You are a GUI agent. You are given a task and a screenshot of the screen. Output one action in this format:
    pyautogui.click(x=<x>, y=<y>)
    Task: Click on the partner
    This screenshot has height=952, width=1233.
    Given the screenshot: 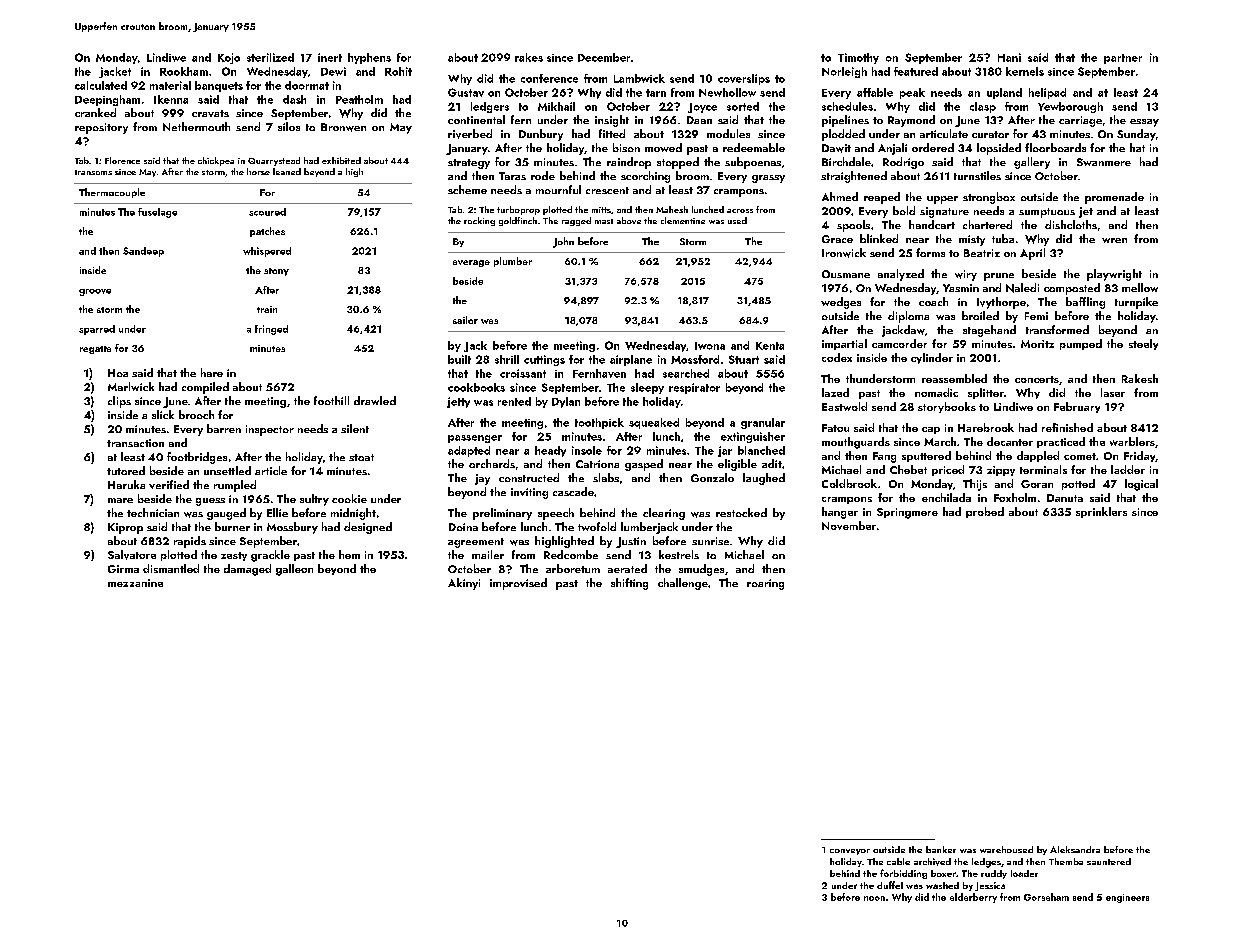 What is the action you would take?
    pyautogui.click(x=1123, y=59)
